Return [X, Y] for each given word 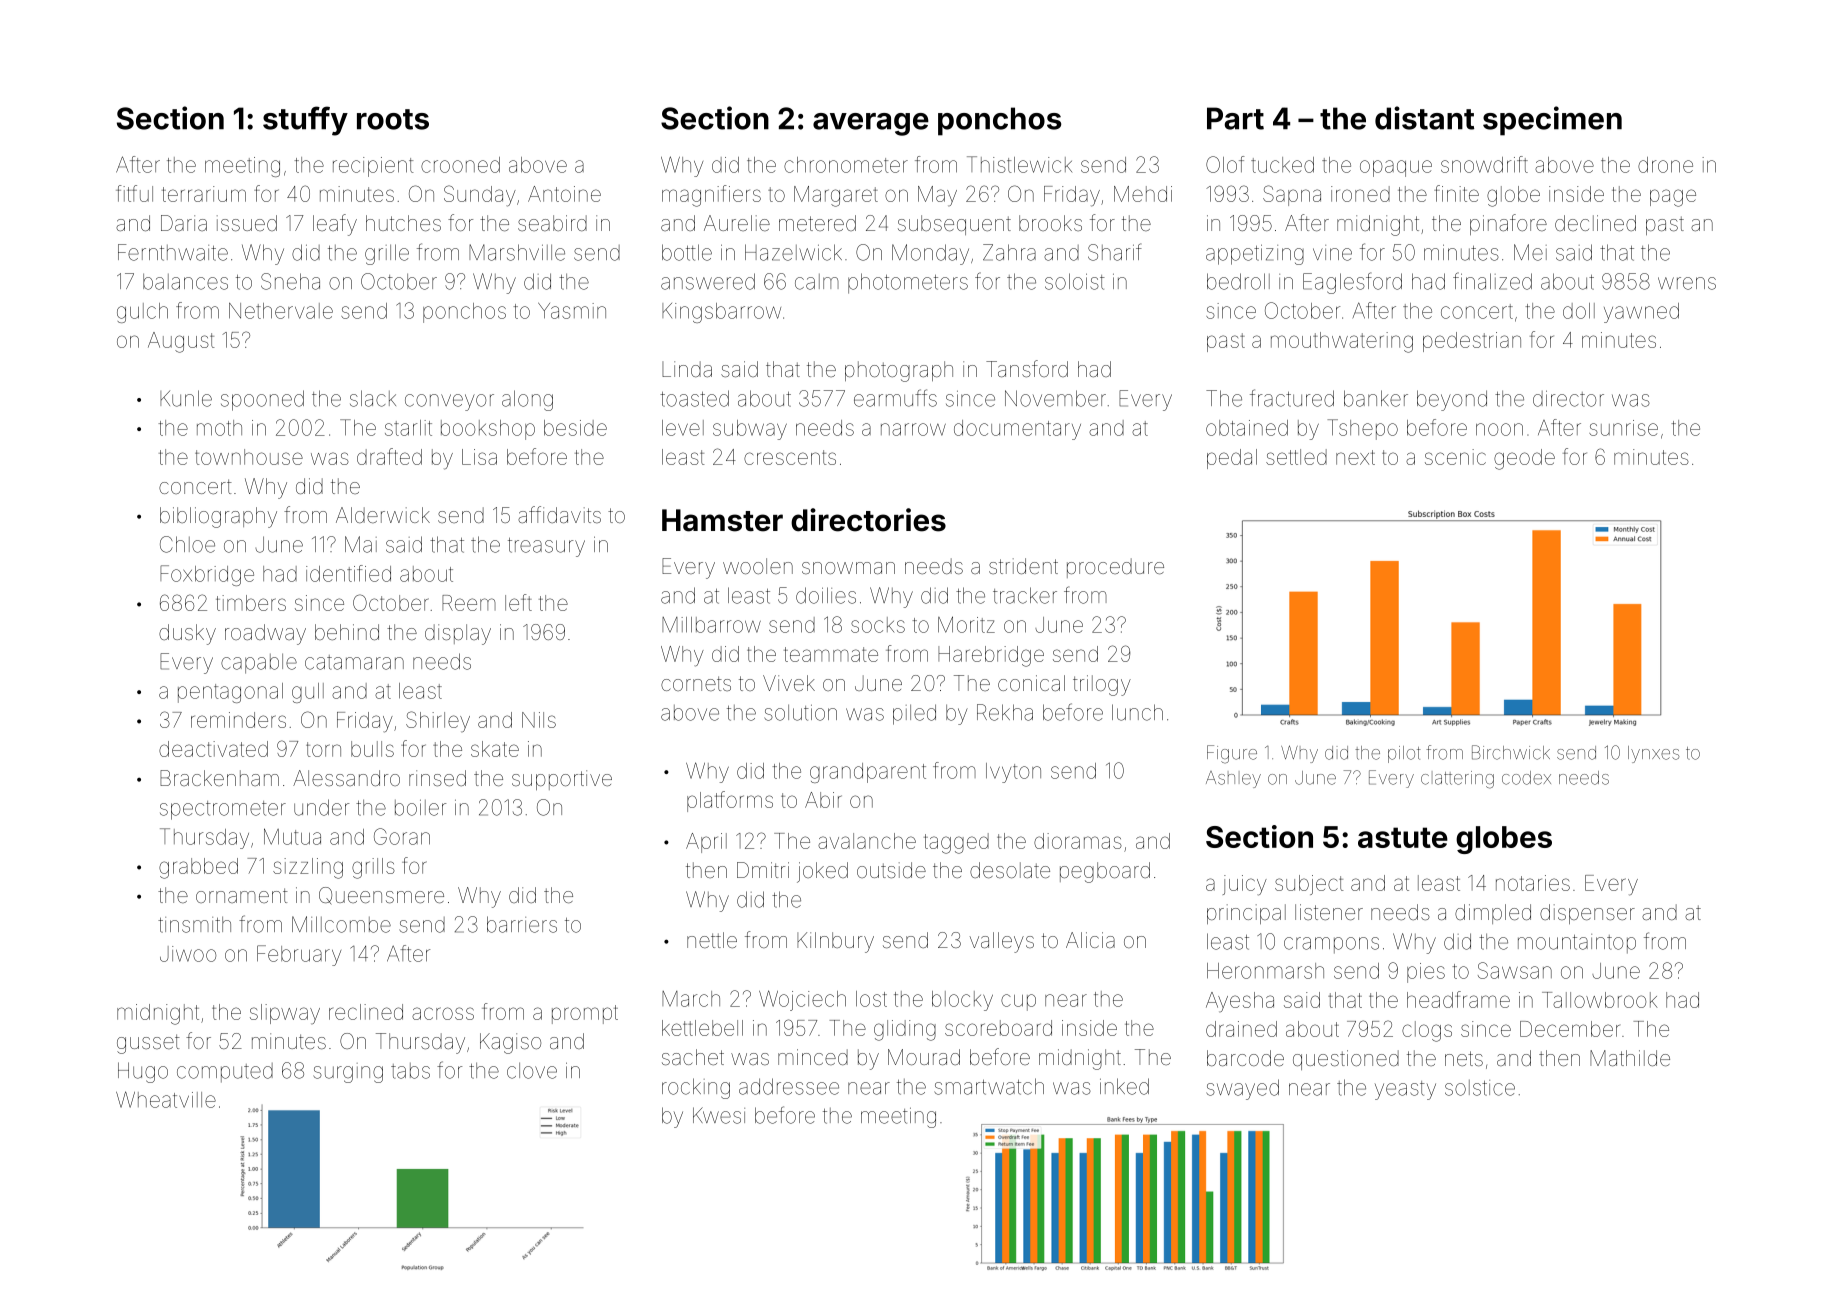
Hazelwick [793, 252]
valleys [1002, 942]
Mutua [292, 836]
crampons [1331, 945]
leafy [335, 225]
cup [1018, 1002]
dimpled [1493, 914]
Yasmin [572, 311]
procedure [1115, 568]
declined [1595, 223]
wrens [1687, 283]
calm [817, 282]
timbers [251, 603]
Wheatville [166, 1099]
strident [1023, 566]
